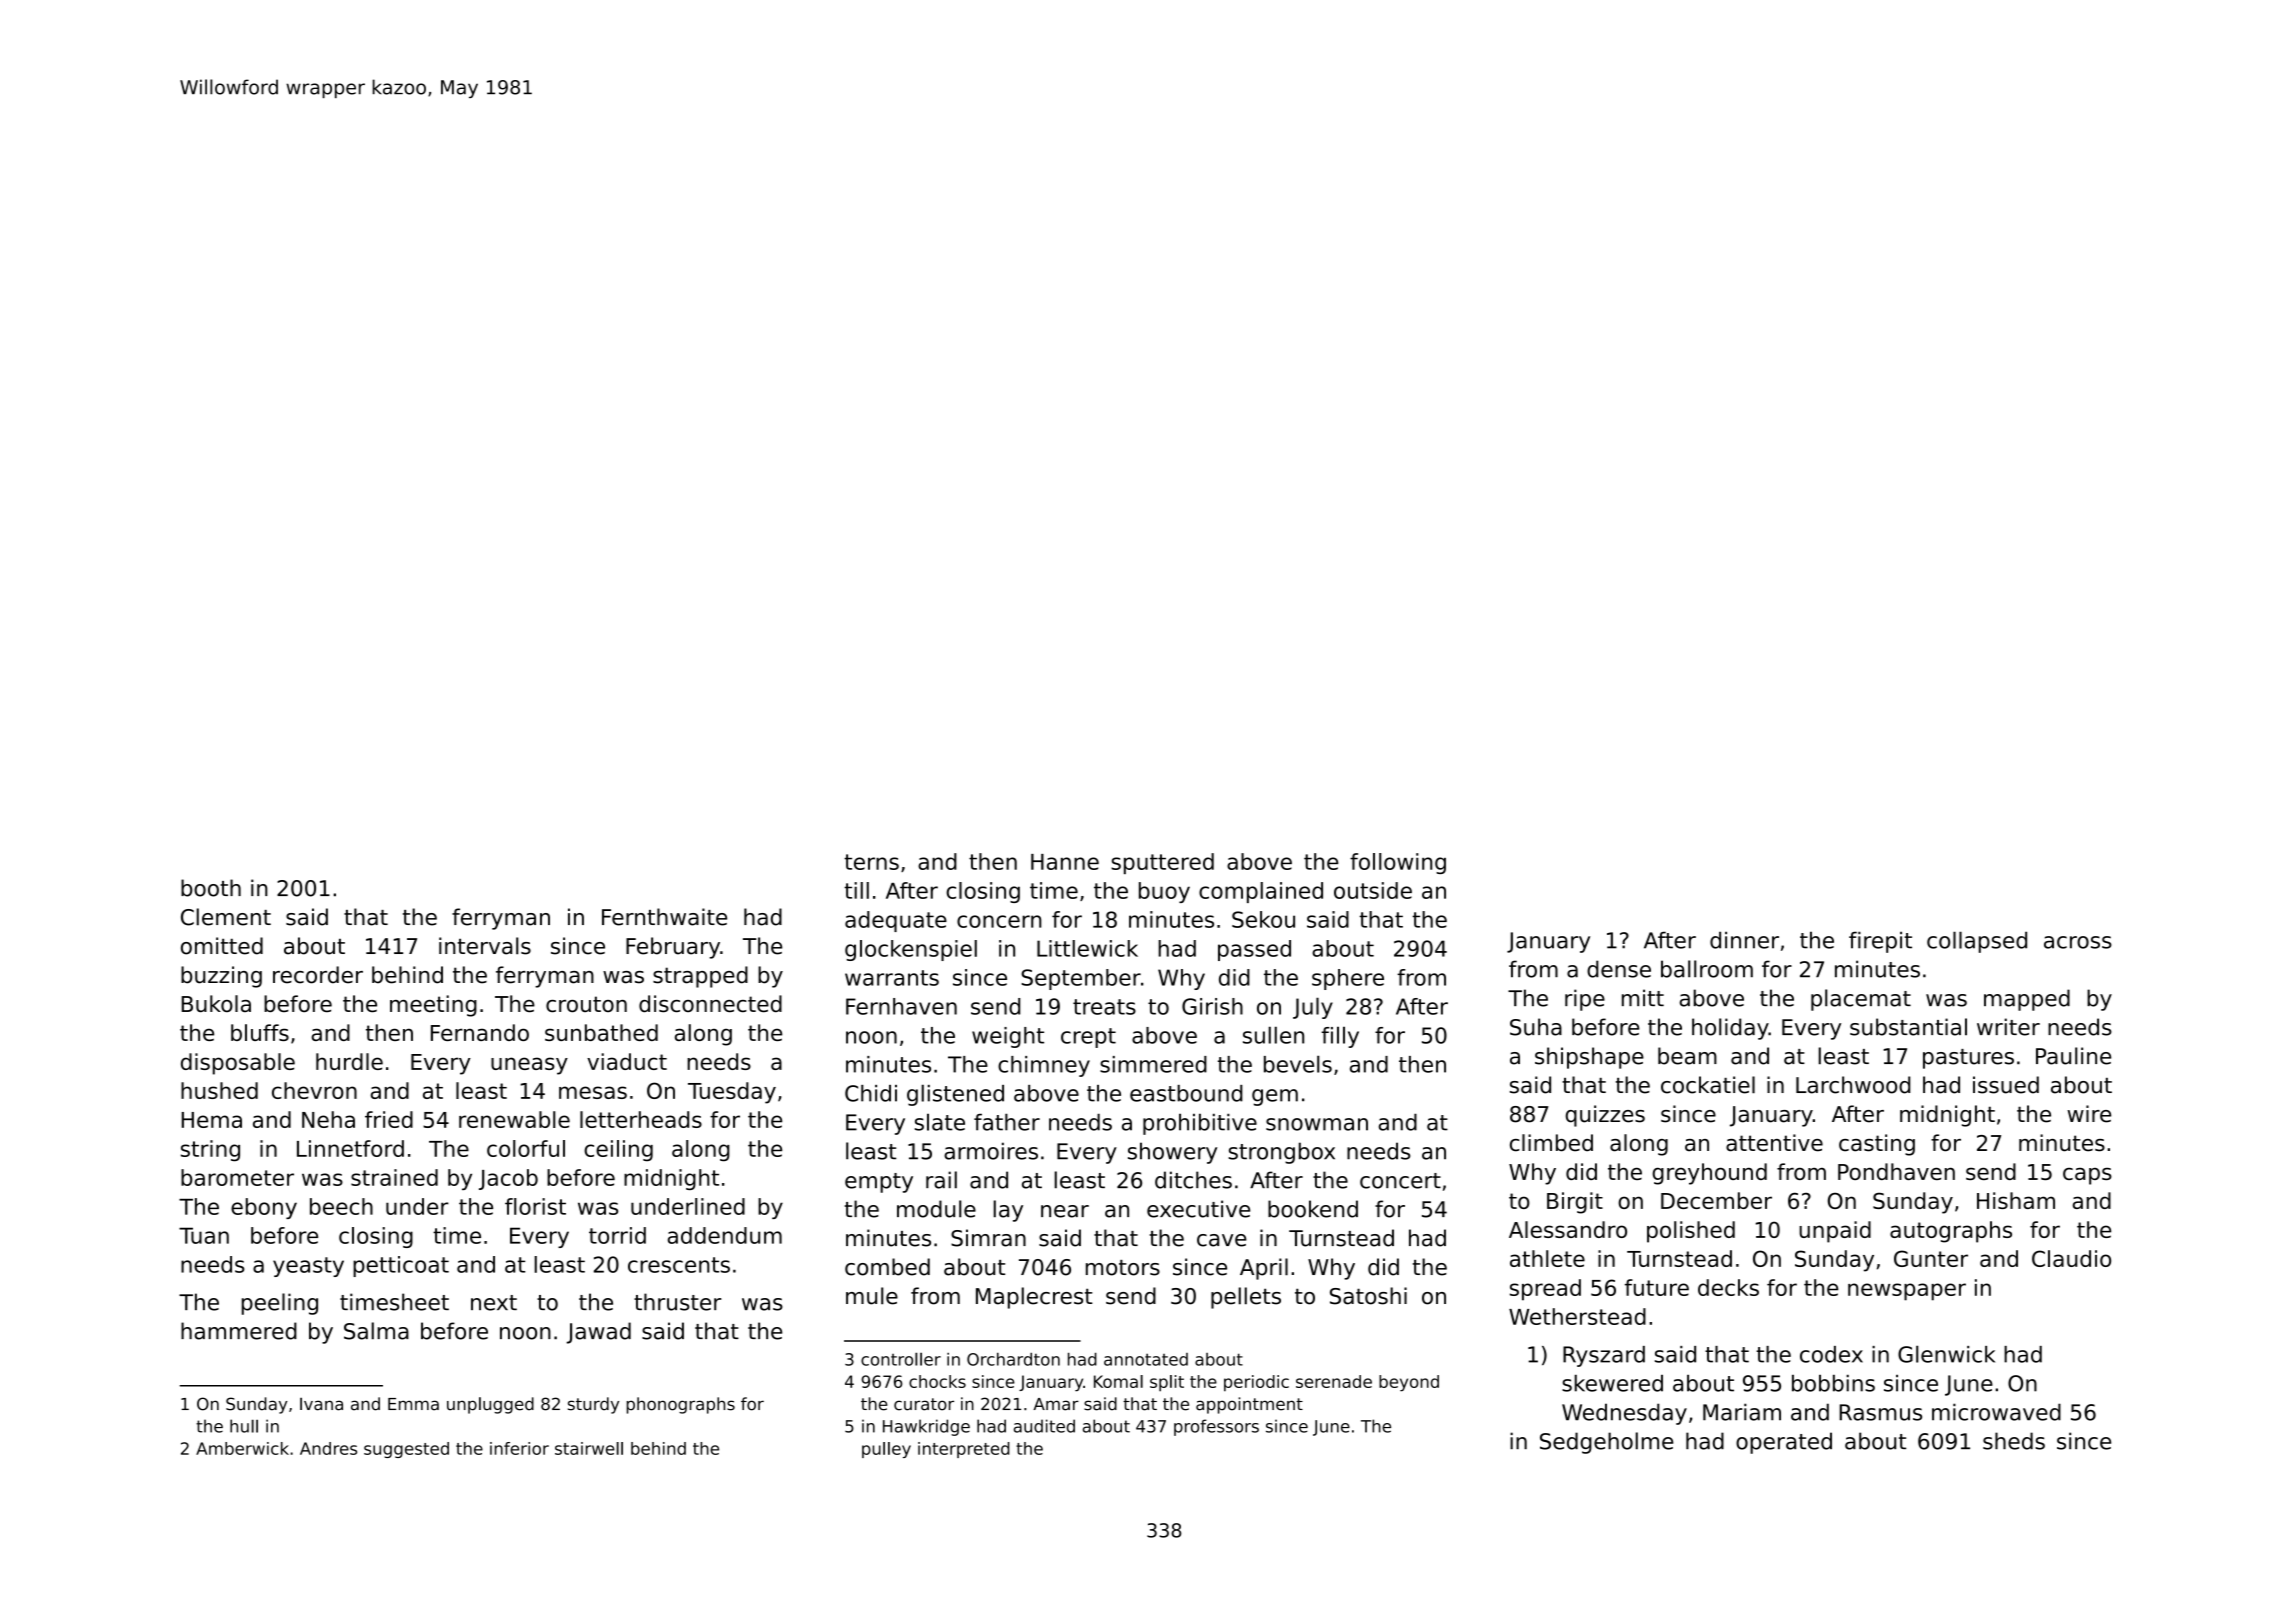 The width and height of the document is (2292, 1620). I want to click on annotated, so click(1146, 1359).
